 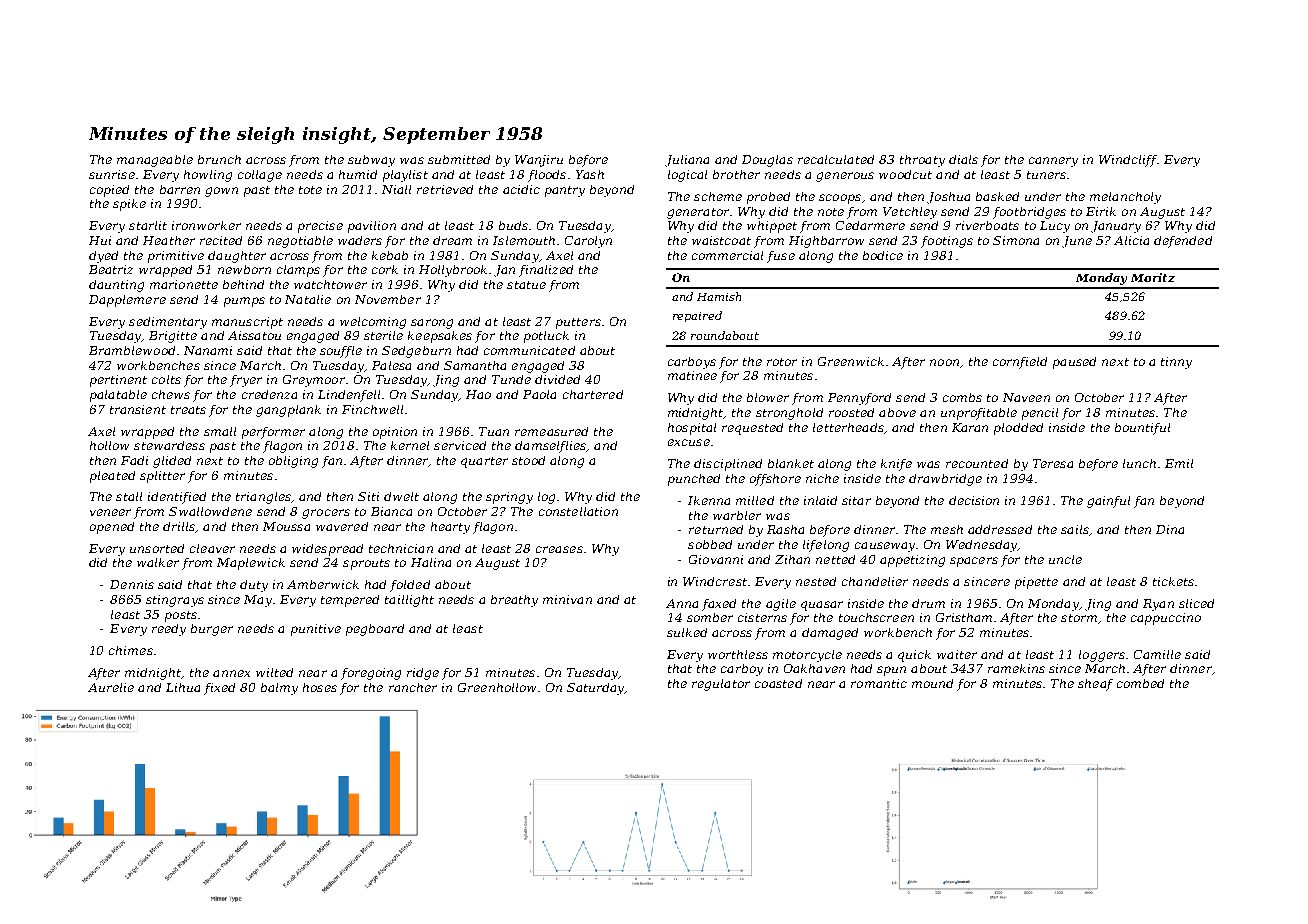 I want to click on gangplank, so click(x=288, y=411).
